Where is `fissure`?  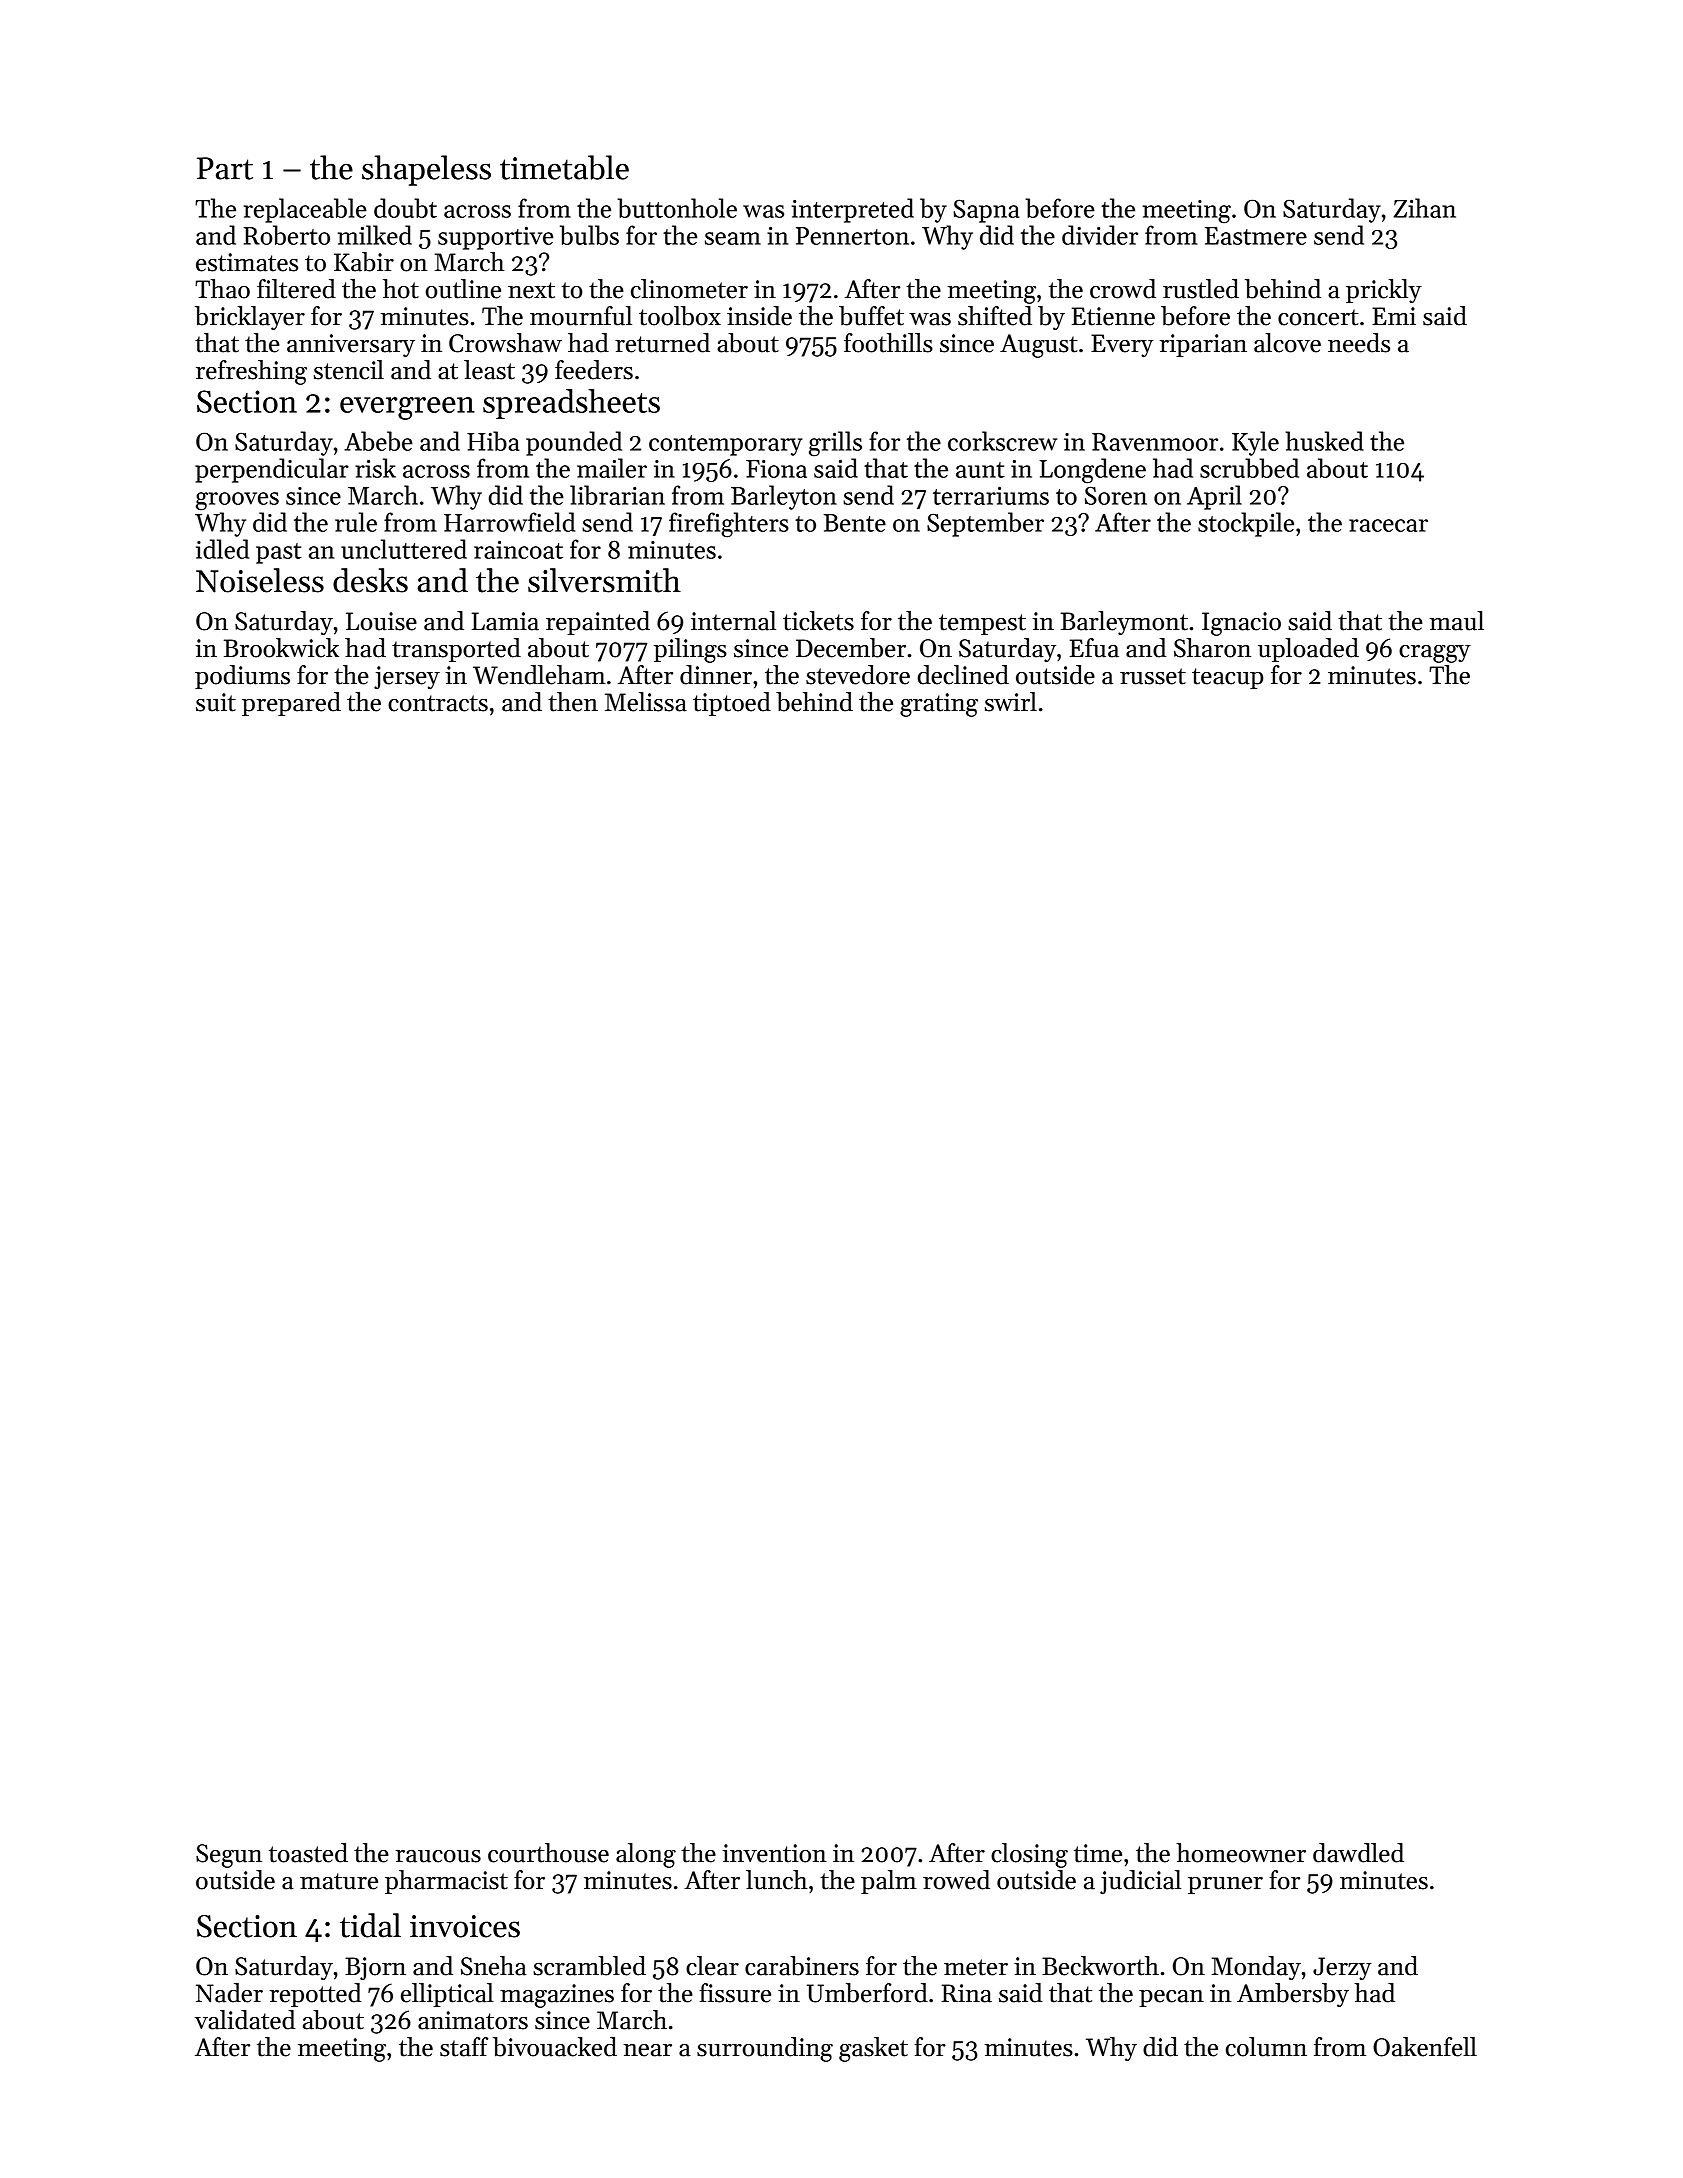
fissure is located at coordinates (735, 1993).
